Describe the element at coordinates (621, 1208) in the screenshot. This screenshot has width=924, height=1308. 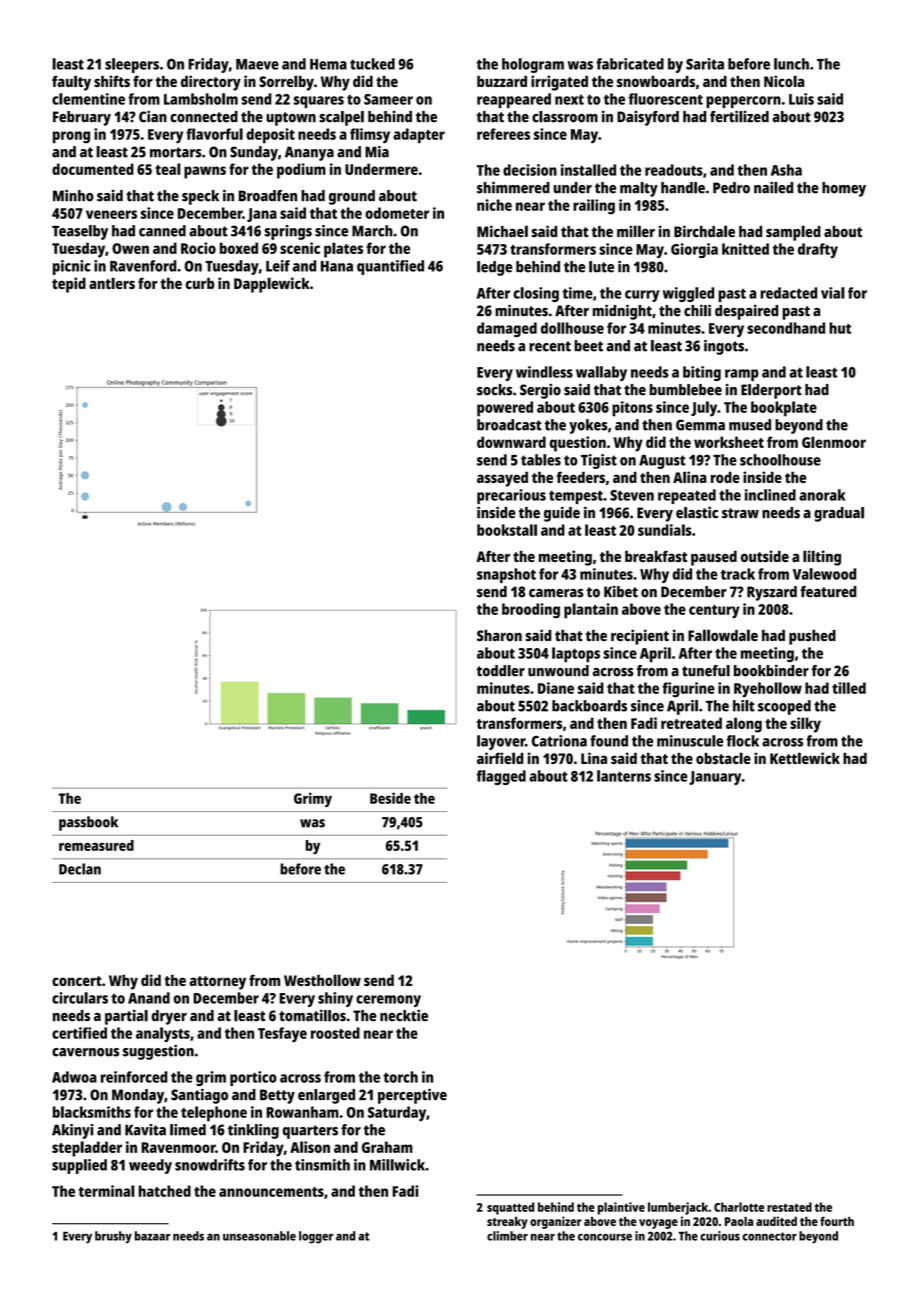
I see `plaintive` at that location.
